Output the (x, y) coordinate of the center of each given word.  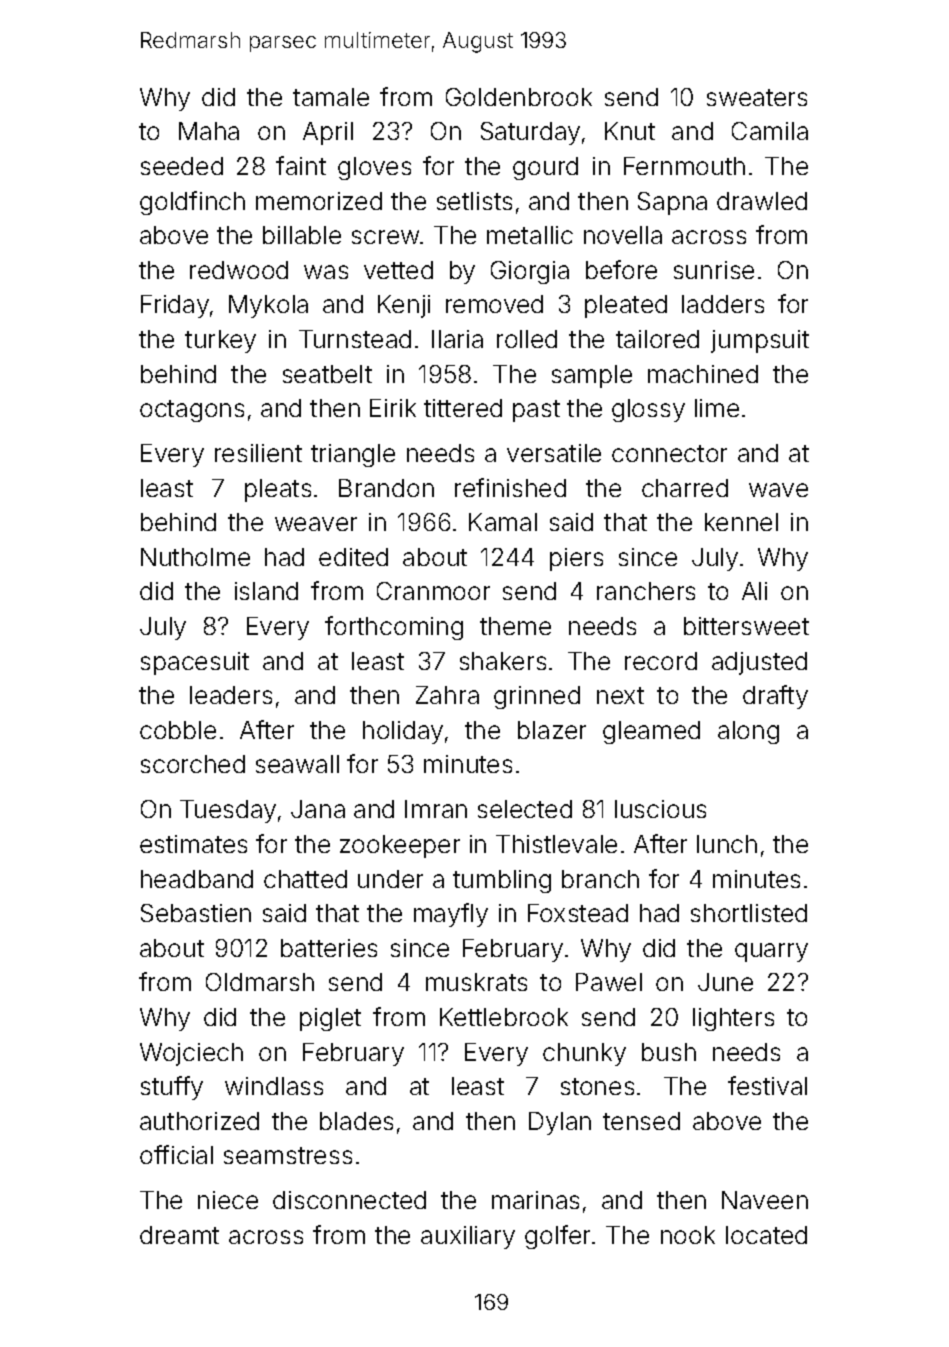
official (176, 1154)
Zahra (447, 695)
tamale (331, 97)
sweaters (757, 97)
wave (778, 490)
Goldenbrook (519, 97)
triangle (353, 455)
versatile (554, 453)
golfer (557, 1237)
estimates (193, 844)
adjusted (759, 663)
